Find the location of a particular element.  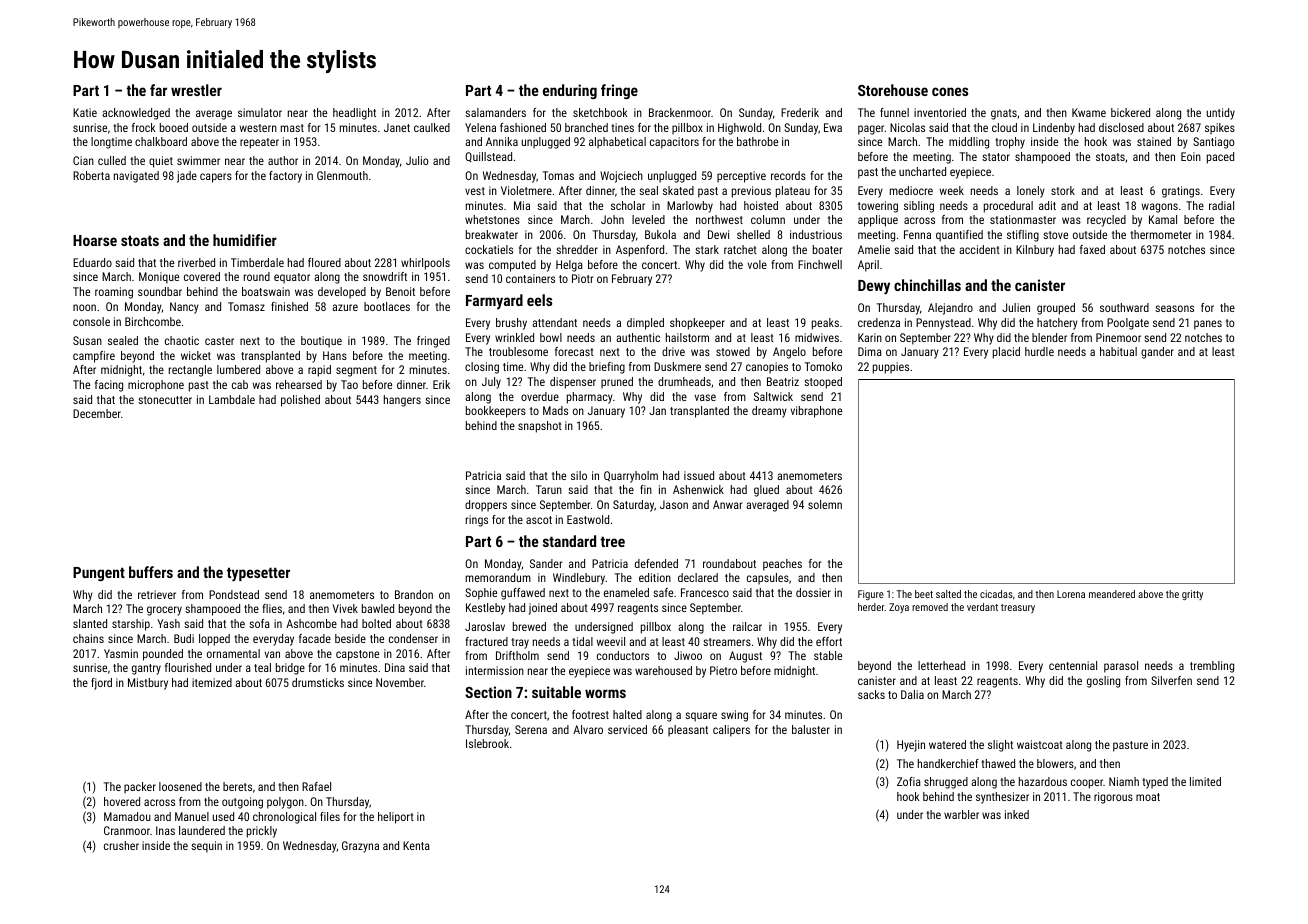

warbler is located at coordinates (961, 814).
